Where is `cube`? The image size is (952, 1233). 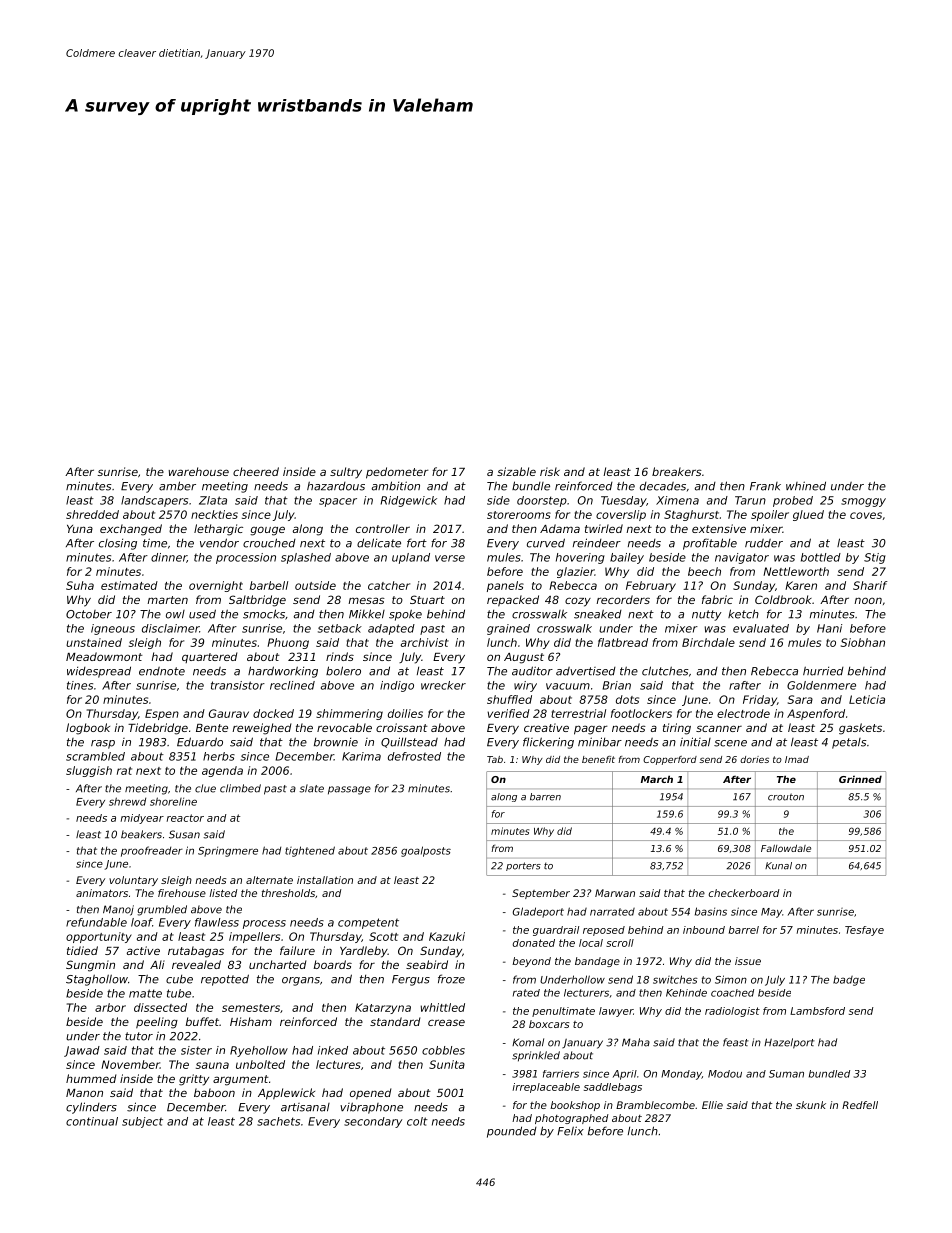 cube is located at coordinates (179, 979).
